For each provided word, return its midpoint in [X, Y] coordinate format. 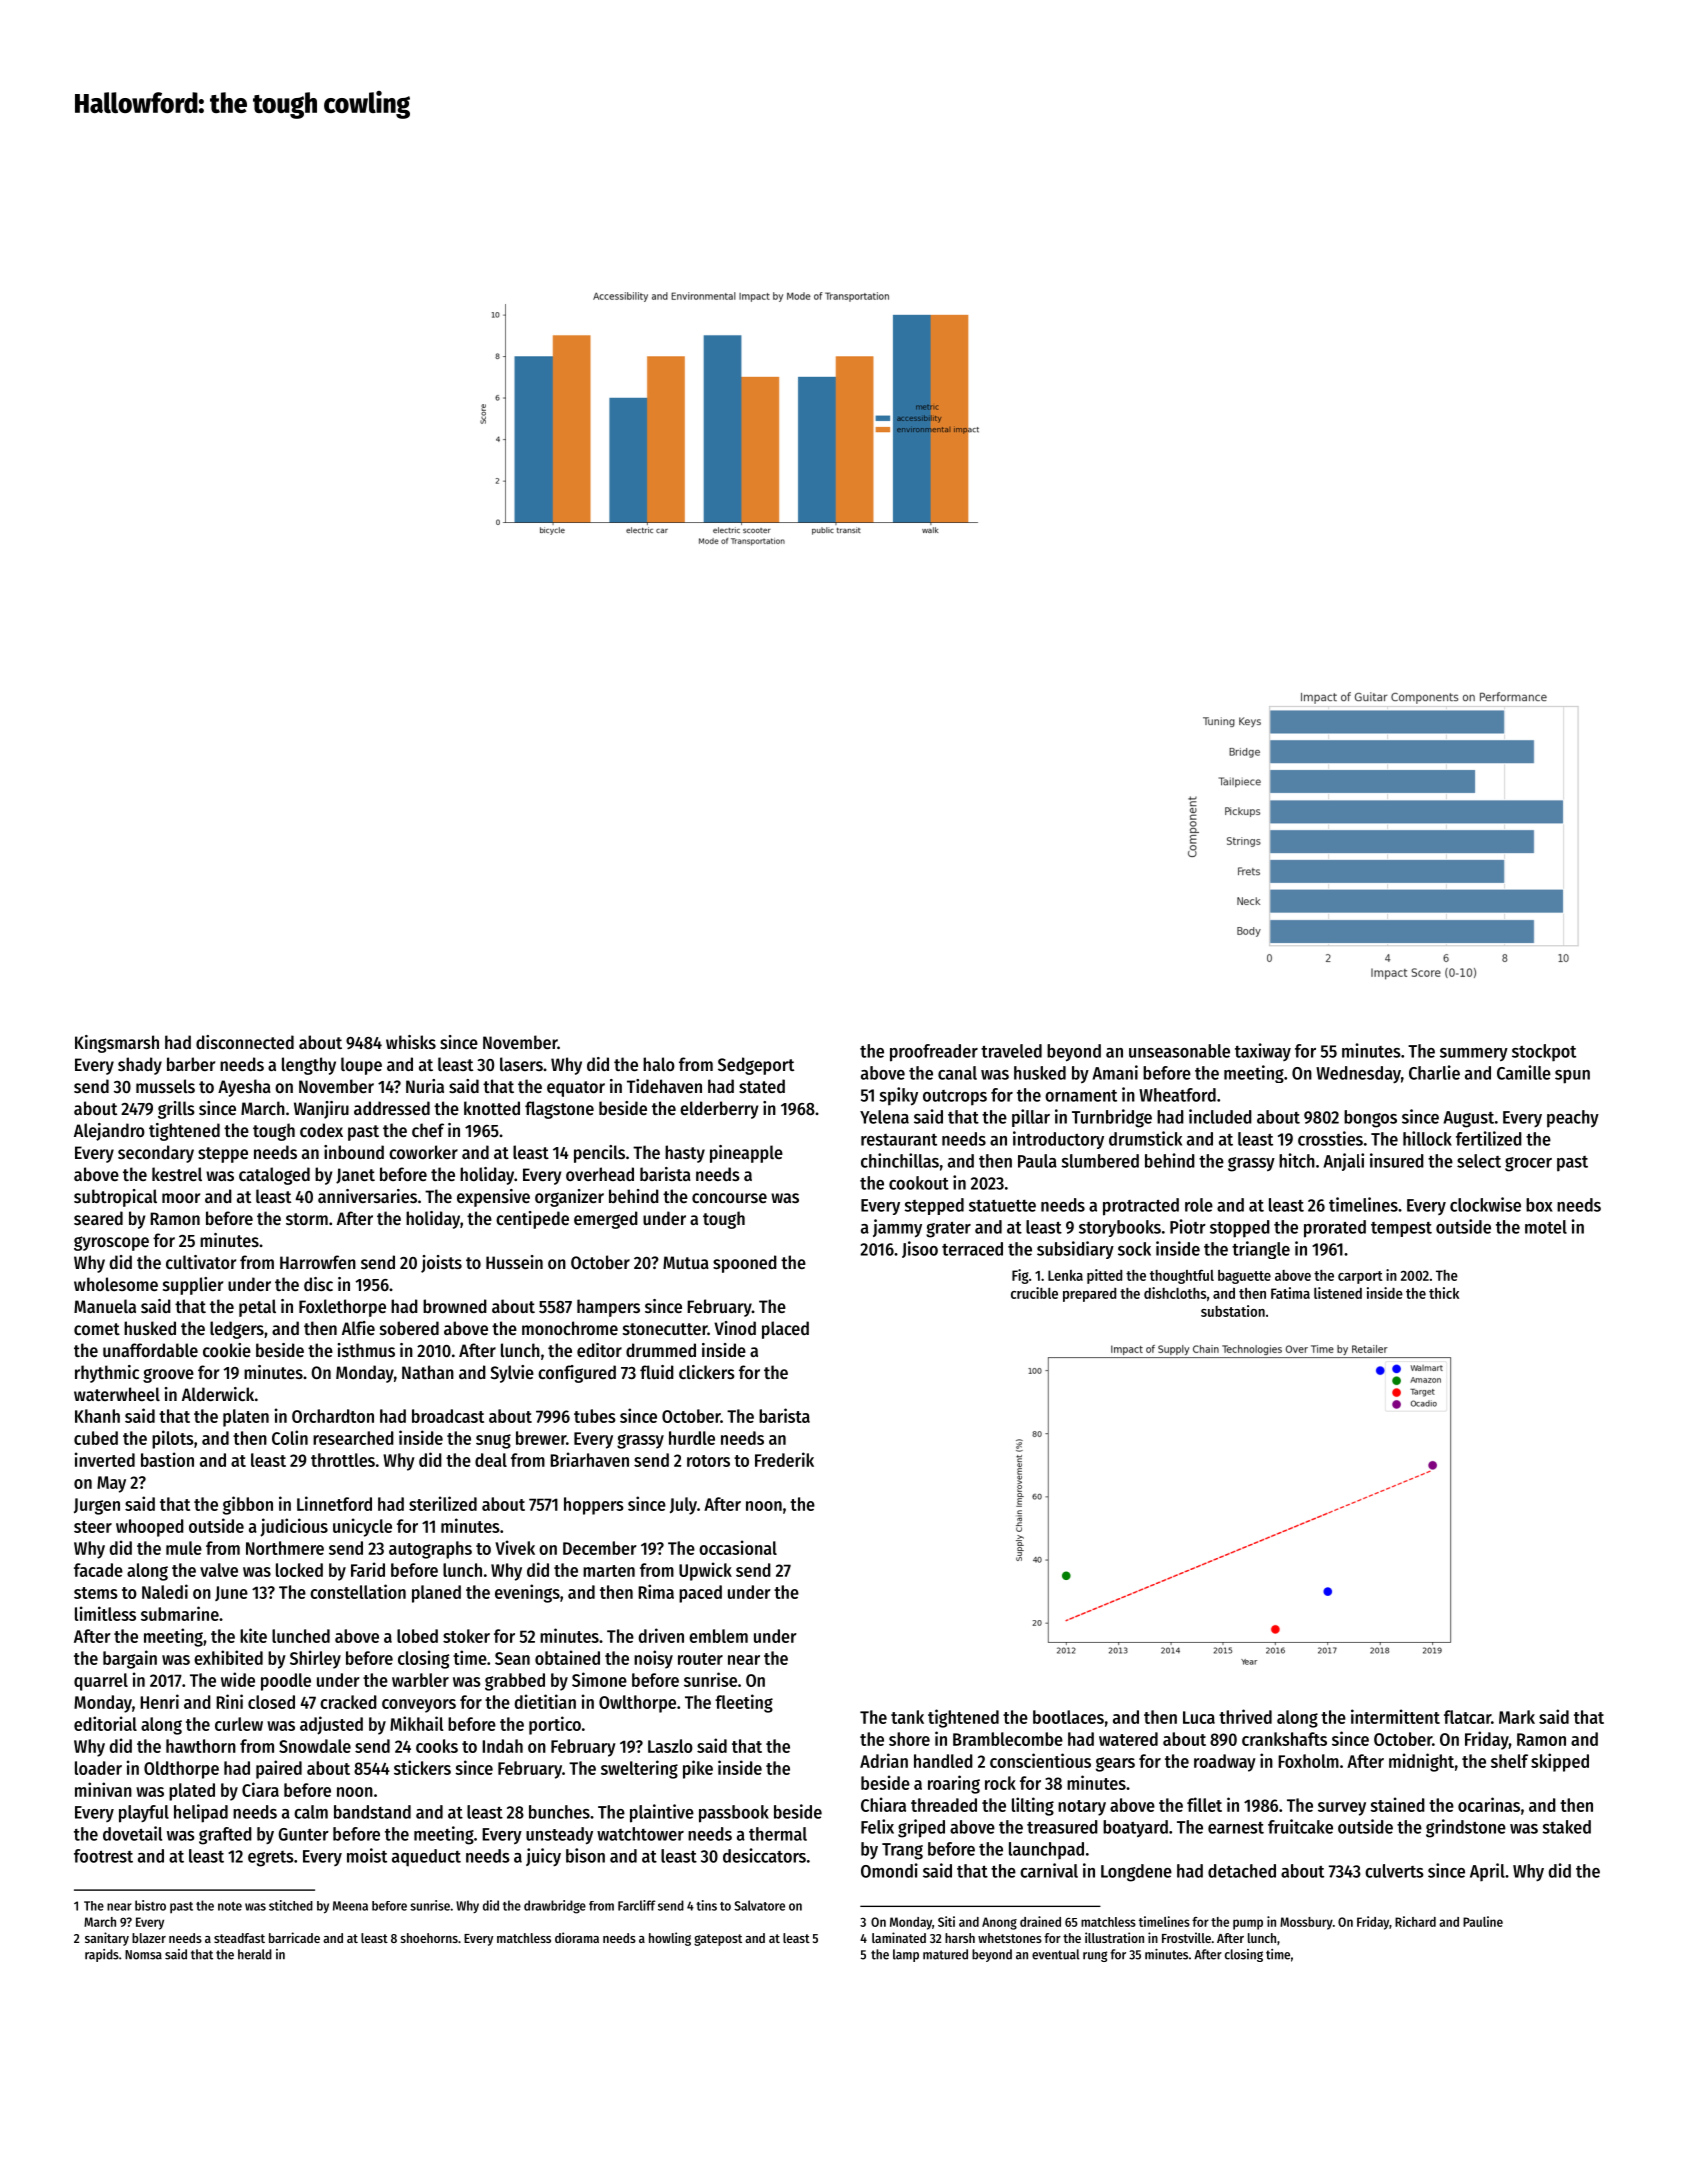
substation [1233, 1311]
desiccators [764, 1855]
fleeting [744, 1703]
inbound [354, 1152]
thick [1444, 1293]
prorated [1335, 1229]
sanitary [107, 1939]
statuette [1002, 1206]
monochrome [570, 1328]
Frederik [784, 1459]
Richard [1415, 1921]
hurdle [692, 1438]
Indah [502, 1746]
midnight [1421, 1762]
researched [353, 1438]
